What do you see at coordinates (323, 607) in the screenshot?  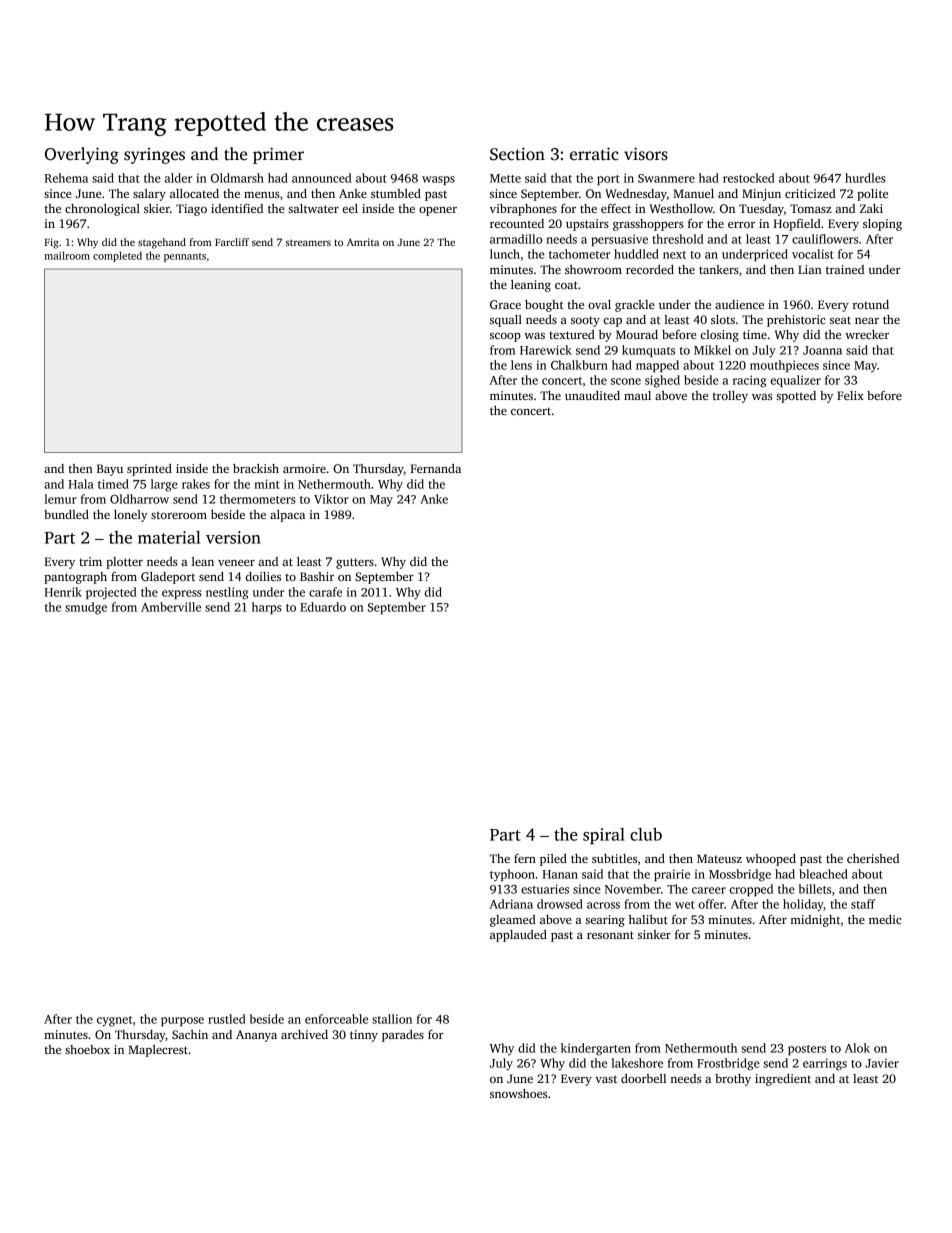 I see `Eduardo` at bounding box center [323, 607].
